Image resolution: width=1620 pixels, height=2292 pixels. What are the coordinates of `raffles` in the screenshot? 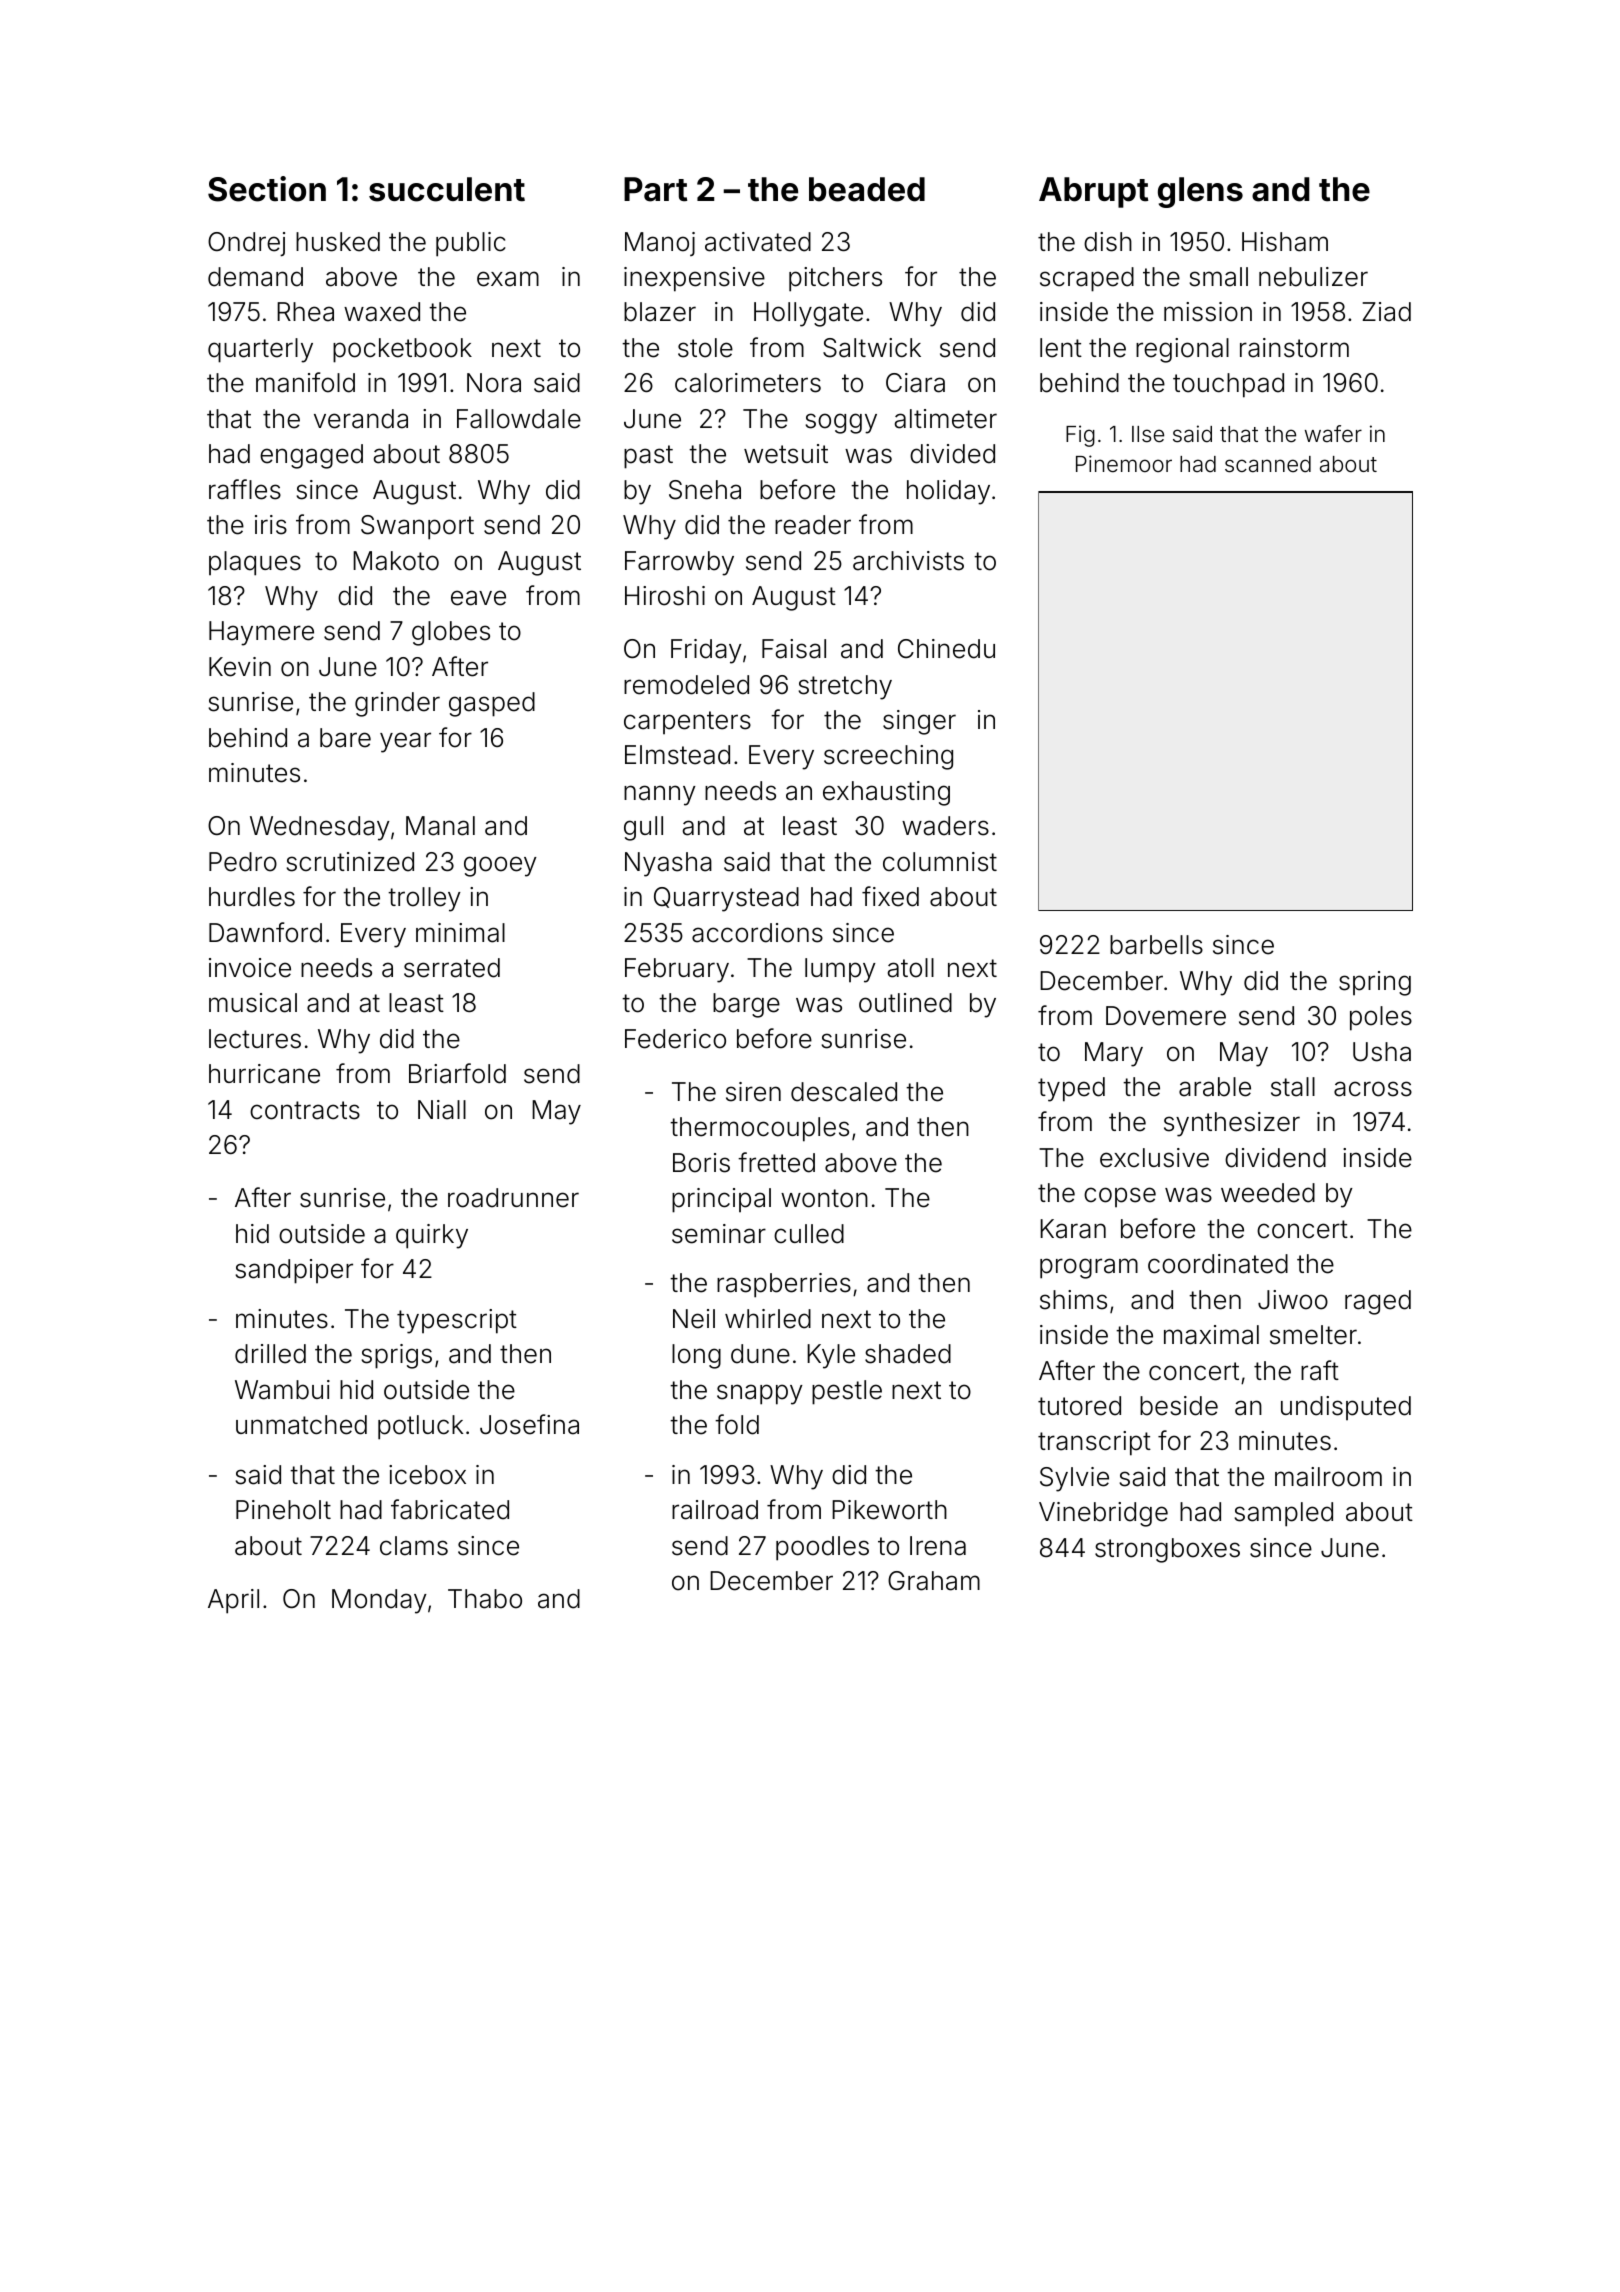 It's located at (245, 489).
